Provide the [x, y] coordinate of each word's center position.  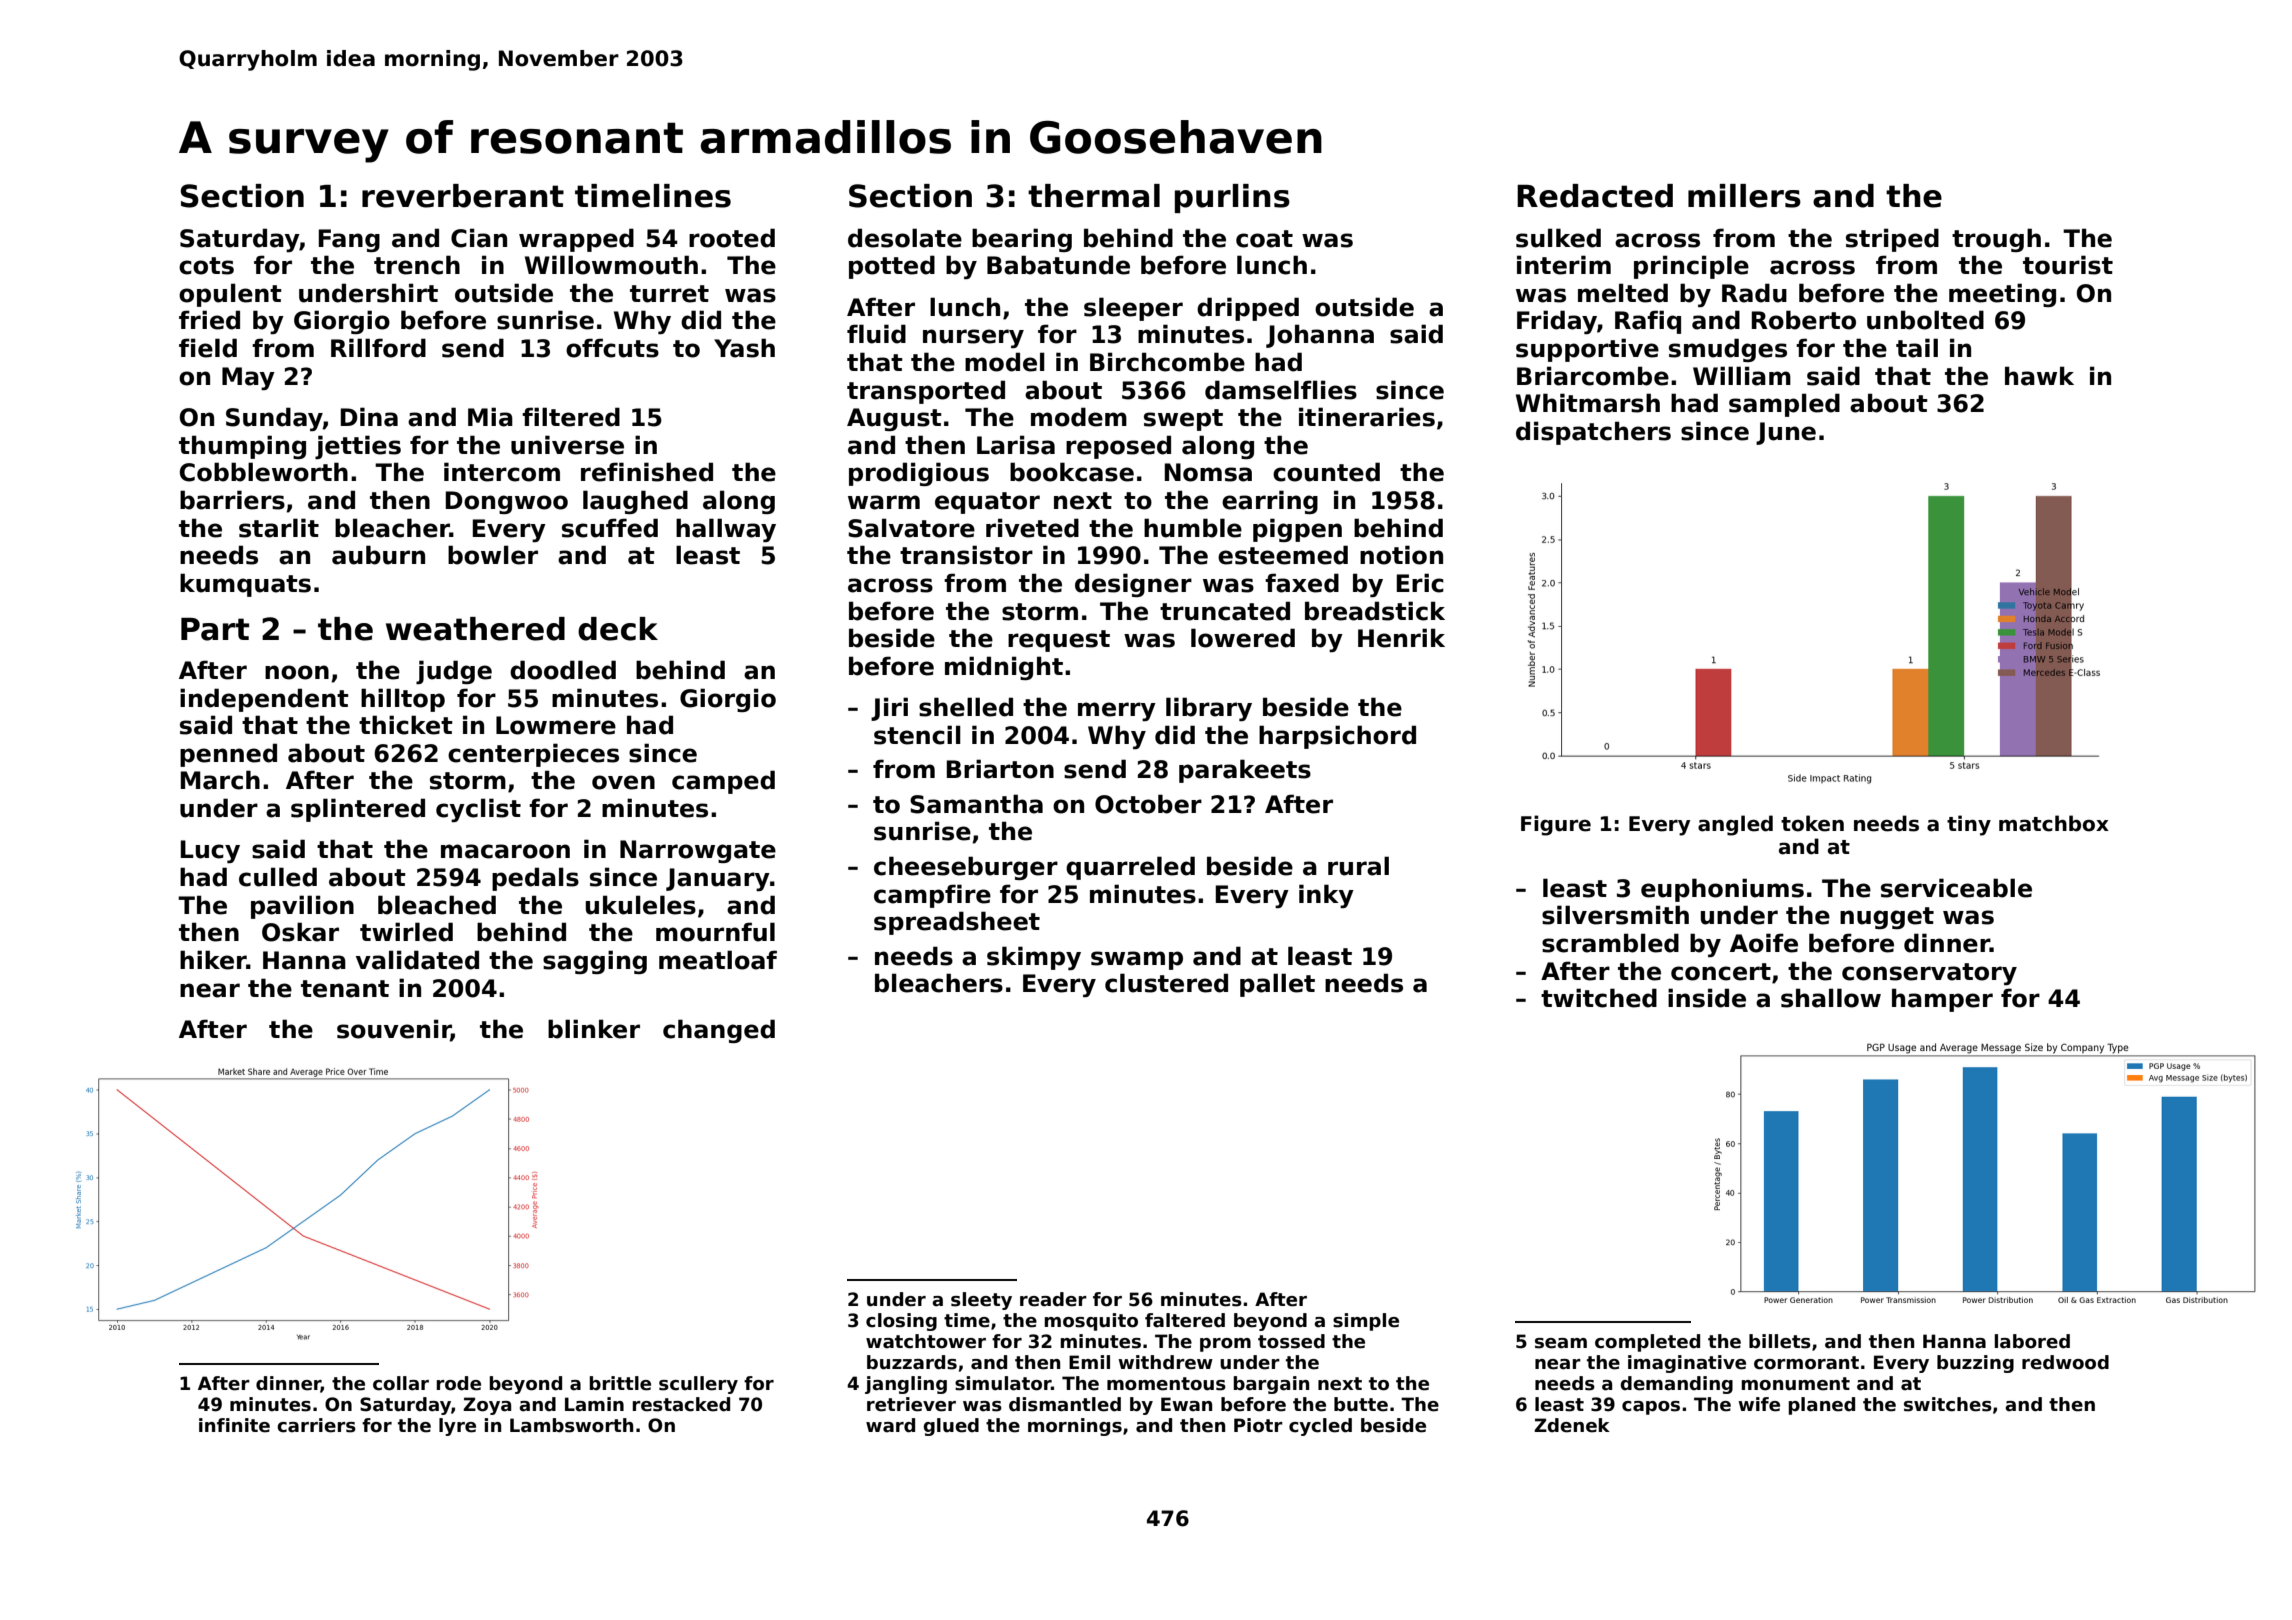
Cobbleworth [264, 472]
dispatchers [1593, 433]
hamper [1942, 1000]
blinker [594, 1029]
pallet [1277, 985]
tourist [2068, 265]
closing [901, 1322]
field [208, 348]
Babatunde [1058, 265]
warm [884, 502]
